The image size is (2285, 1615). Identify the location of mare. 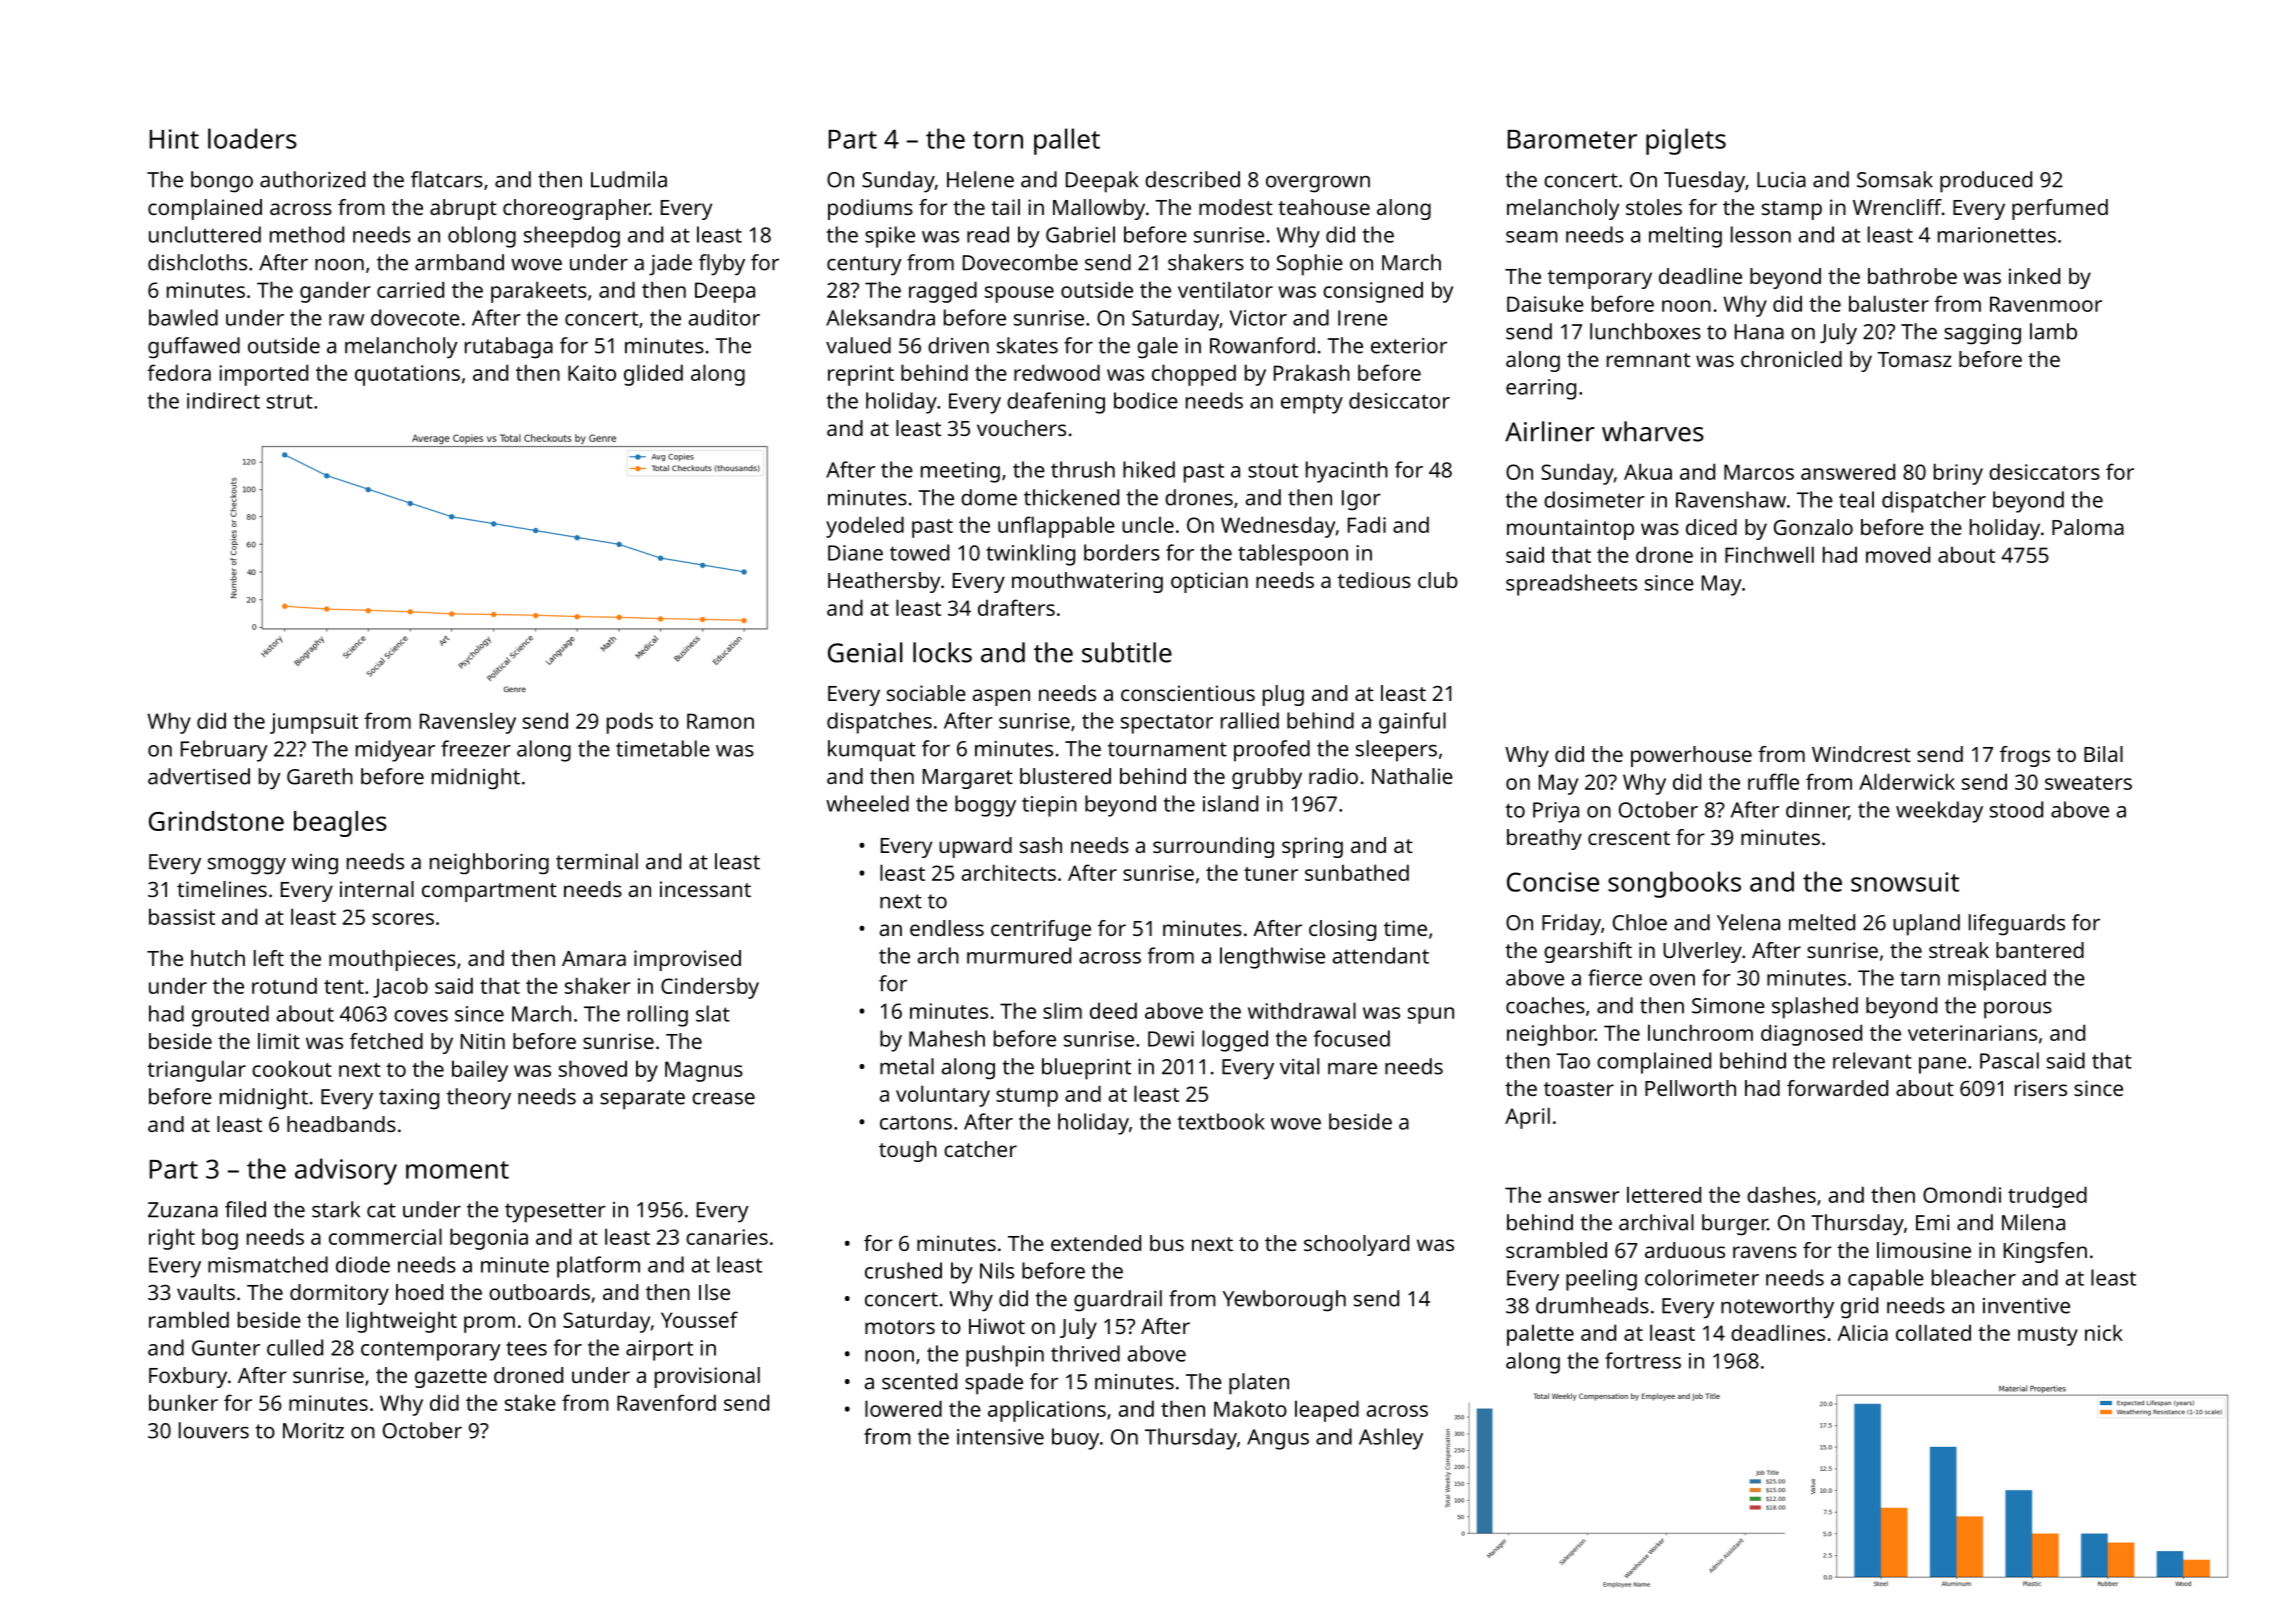
(1352, 1069).
